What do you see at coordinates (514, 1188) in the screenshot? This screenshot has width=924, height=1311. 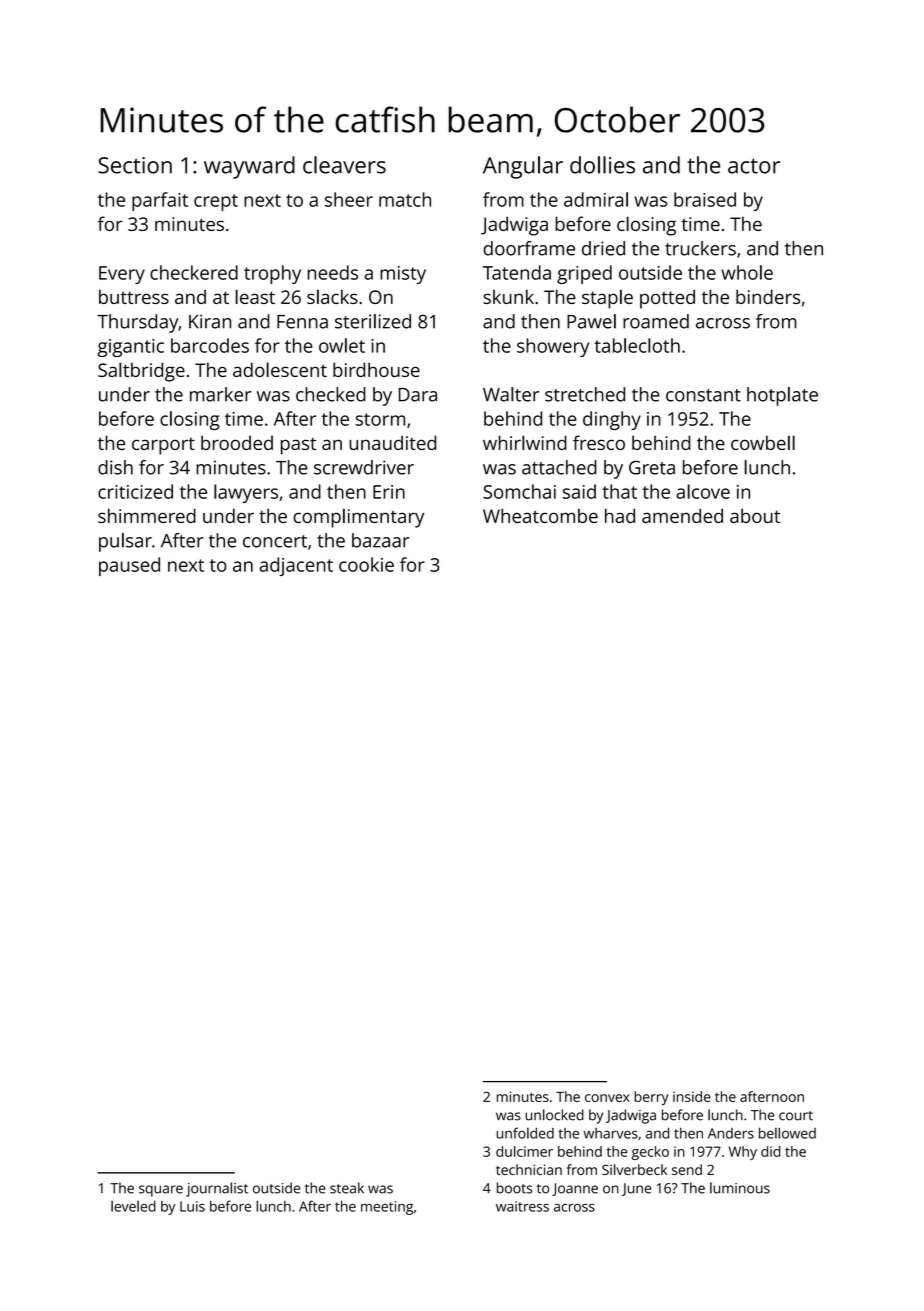 I see `boots` at bounding box center [514, 1188].
